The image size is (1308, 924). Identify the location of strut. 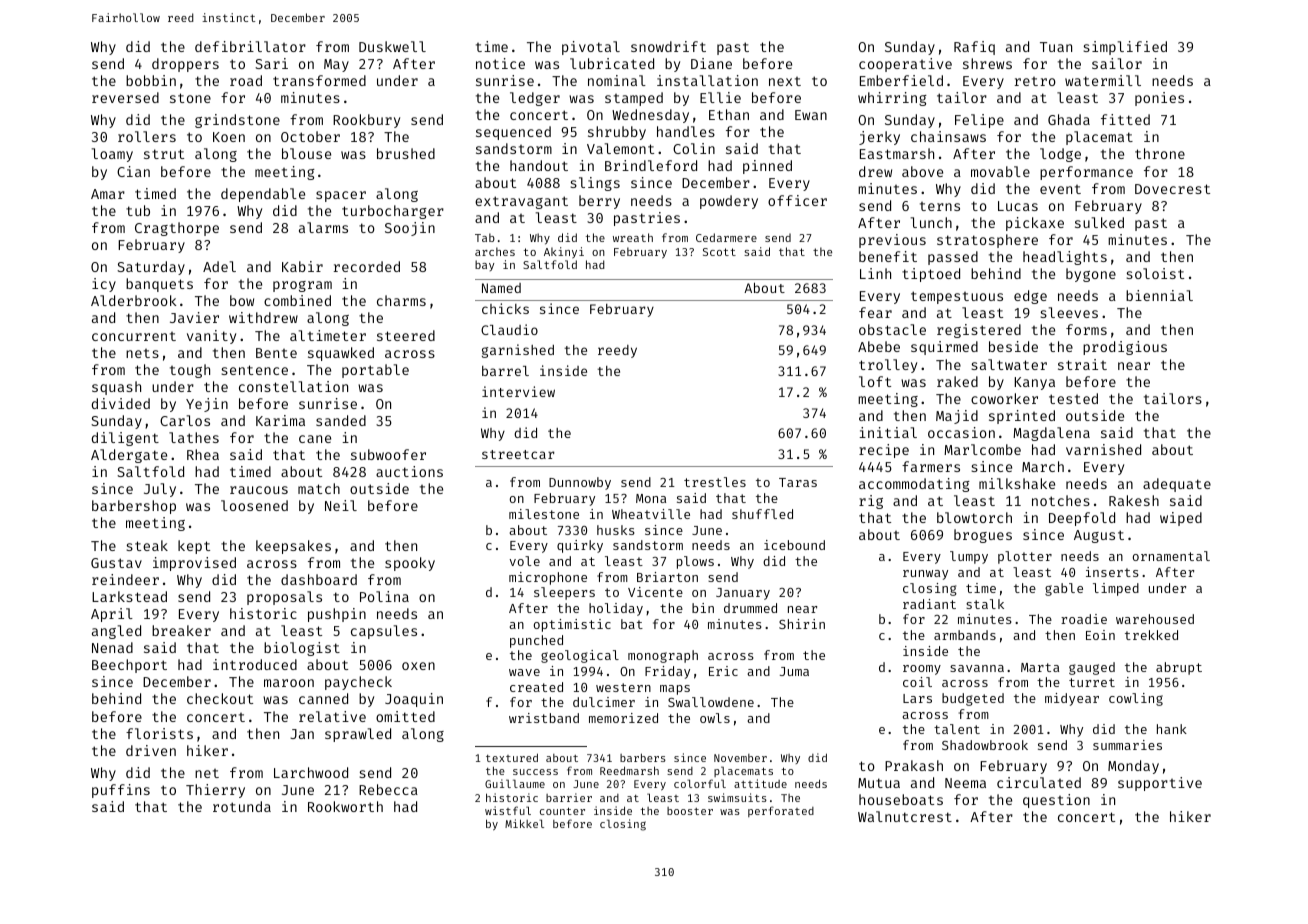
(164, 154).
